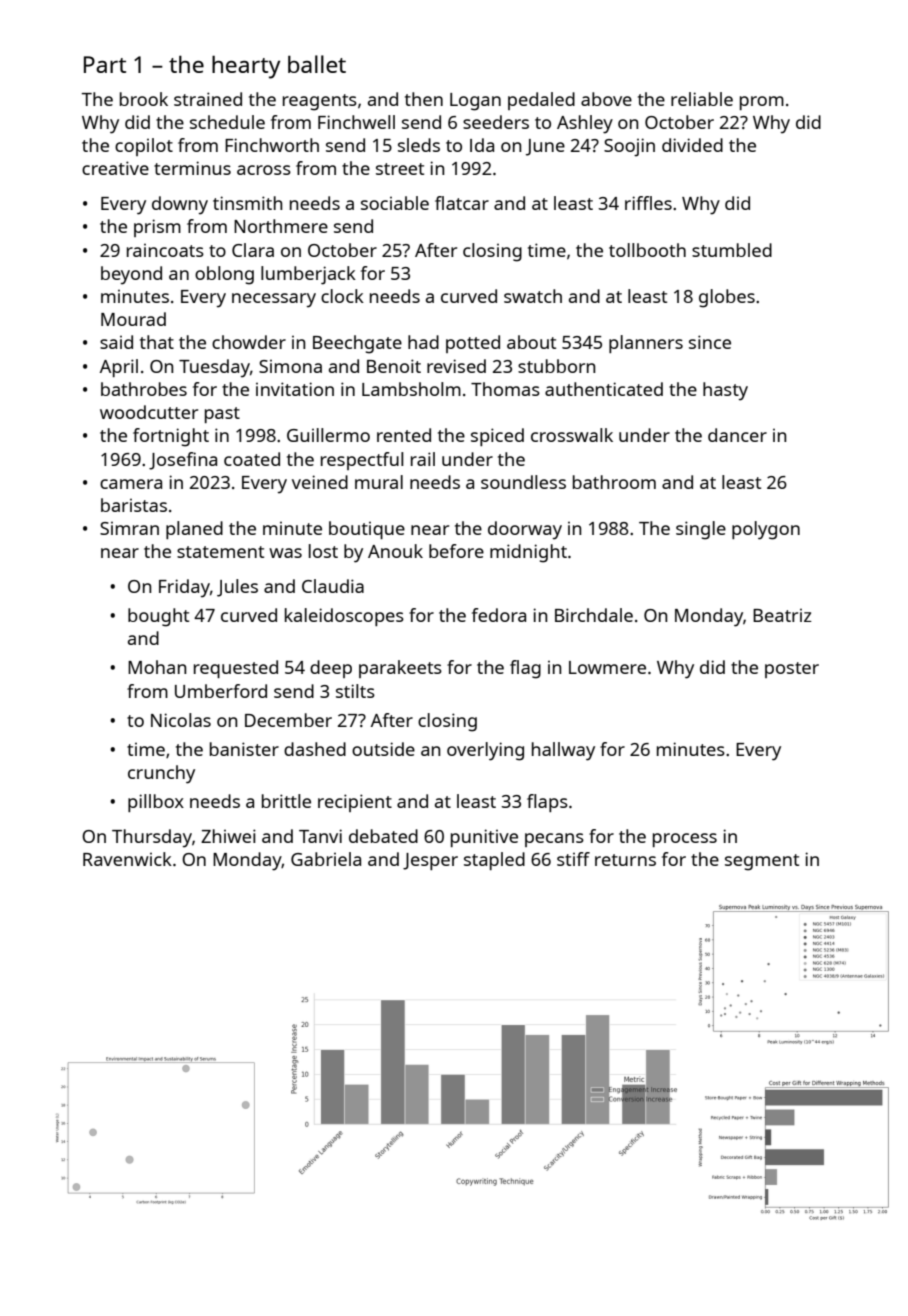 The width and height of the screenshot is (908, 1316). Describe the element at coordinates (367, 530) in the screenshot. I see `boutique` at that location.
